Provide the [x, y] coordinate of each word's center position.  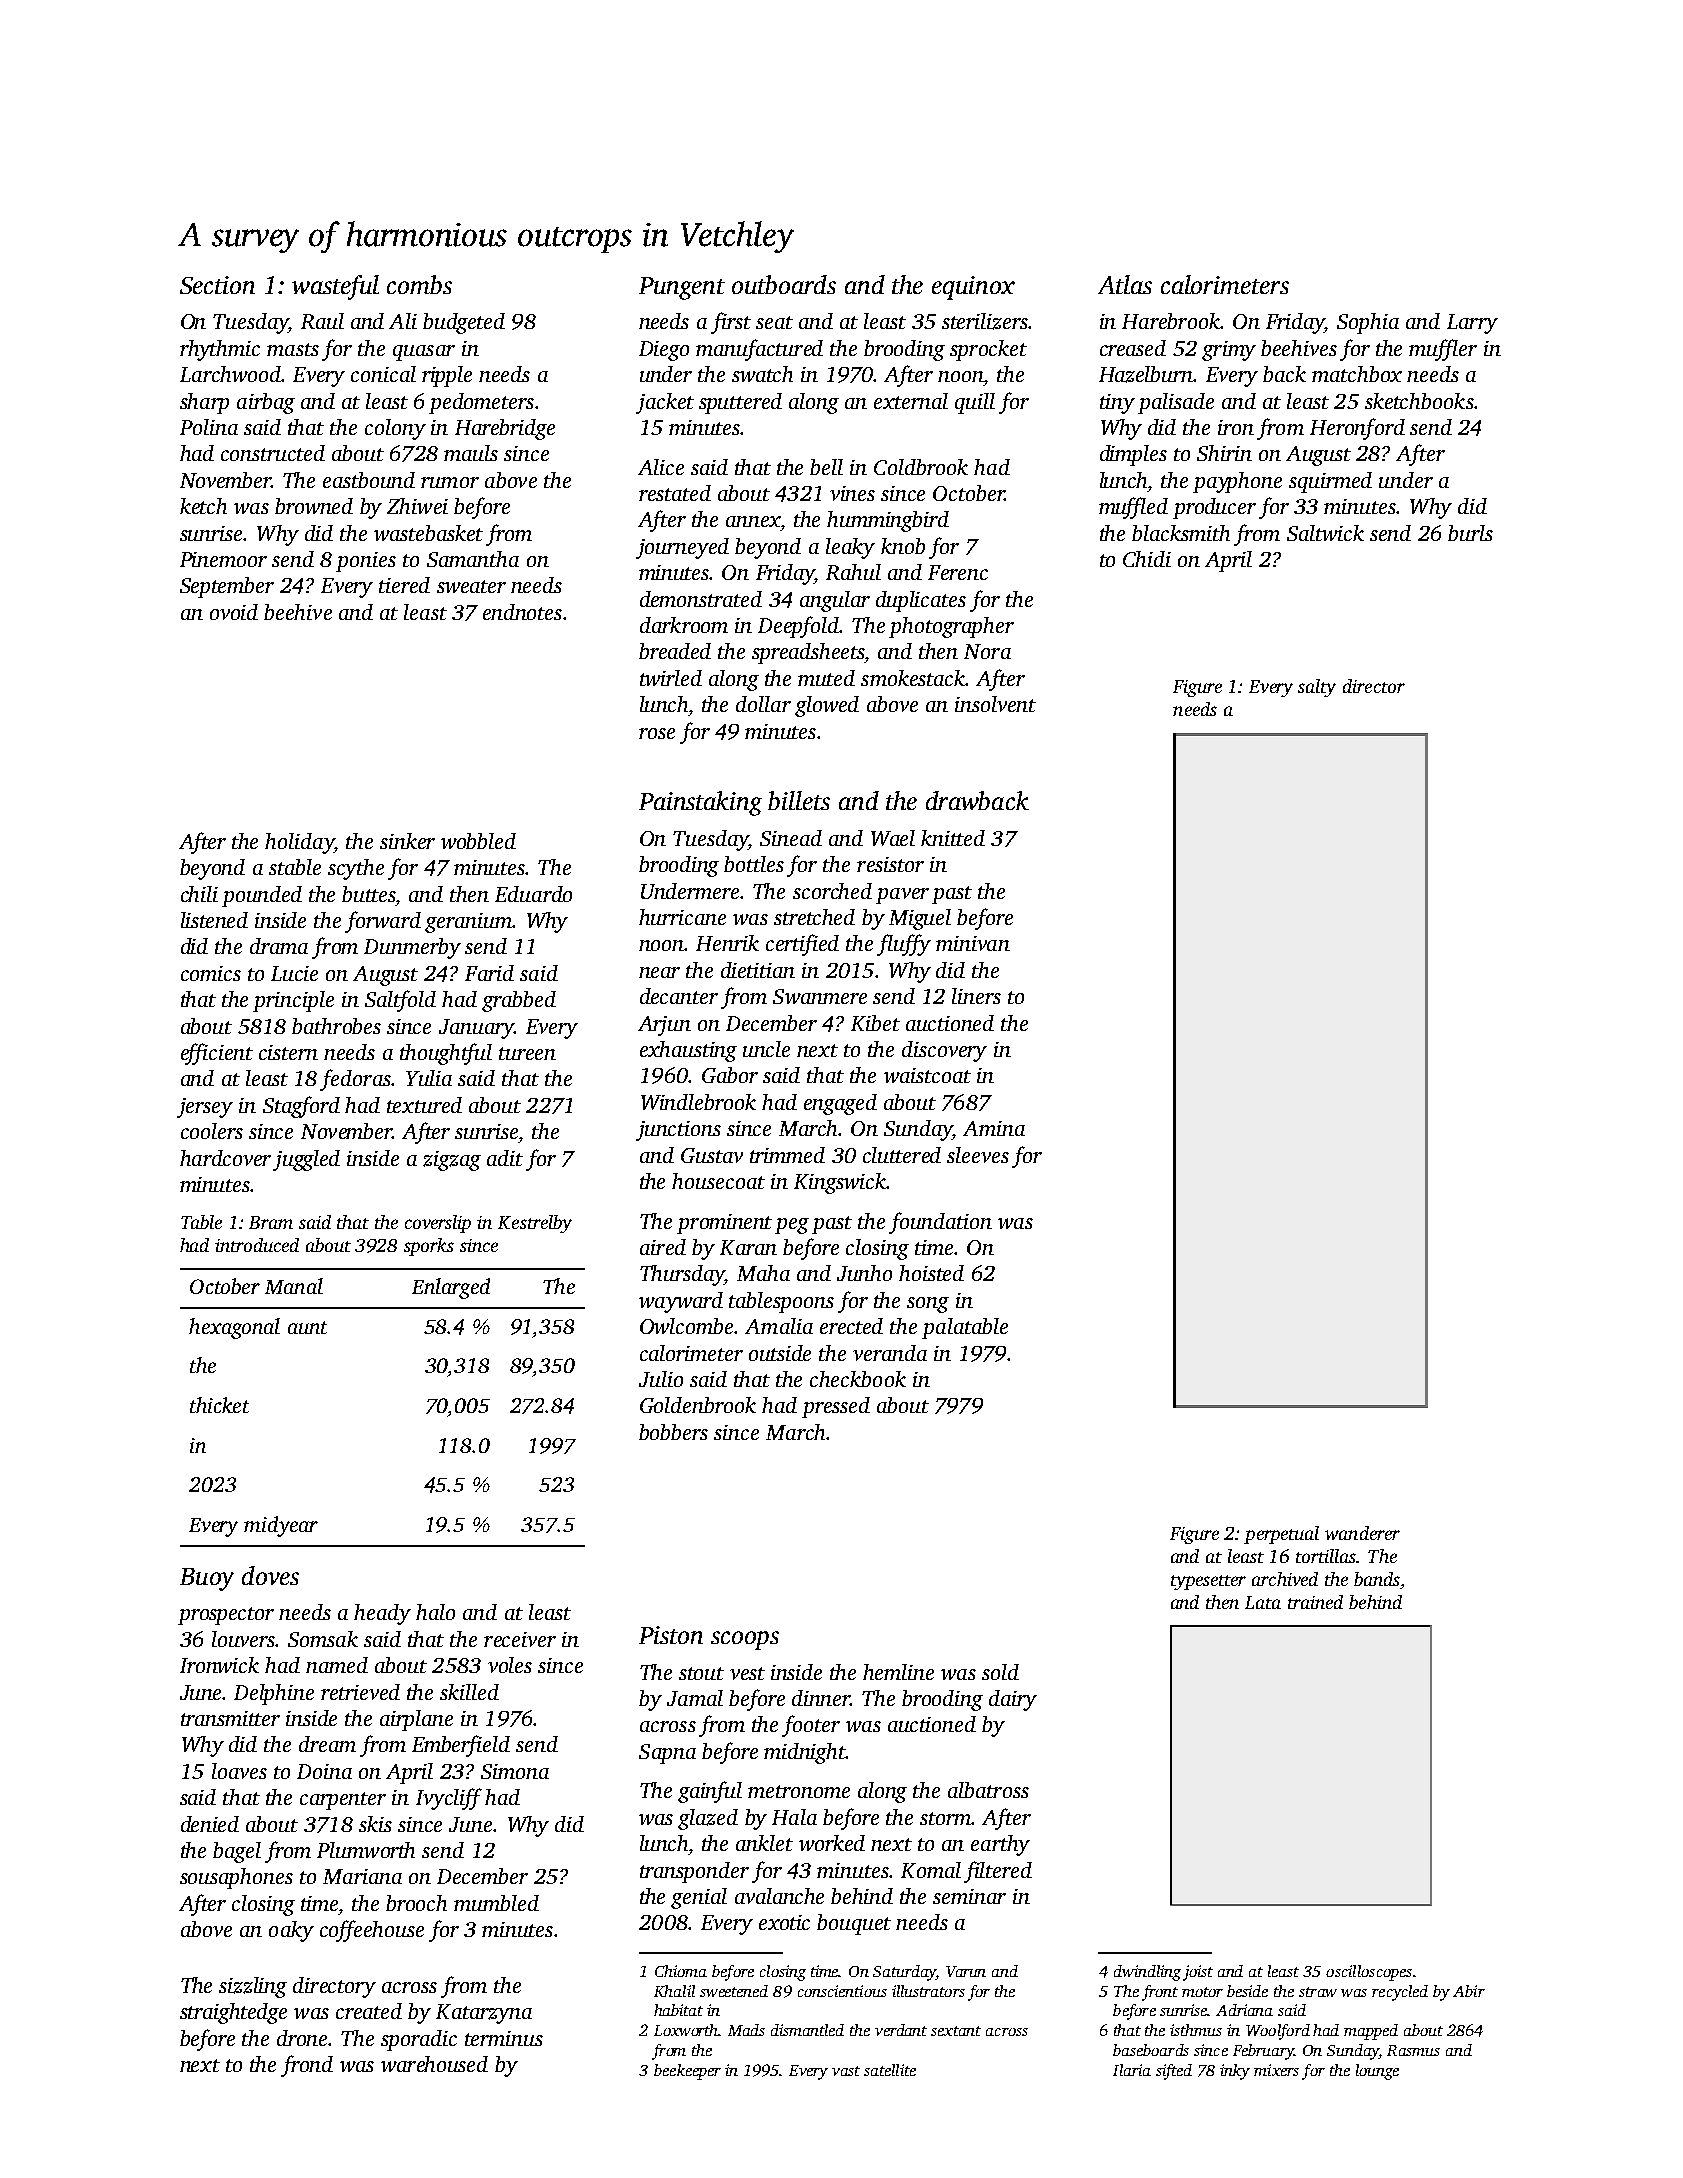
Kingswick [840, 1183]
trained [1315, 1602]
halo [435, 1612]
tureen [527, 1053]
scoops [745, 1640]
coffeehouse [372, 1931]
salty [1317, 688]
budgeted [464, 323]
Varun [966, 1971]
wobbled [478, 841]
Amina [994, 1128]
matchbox [1357, 374]
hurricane [682, 917]
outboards [784, 284]
